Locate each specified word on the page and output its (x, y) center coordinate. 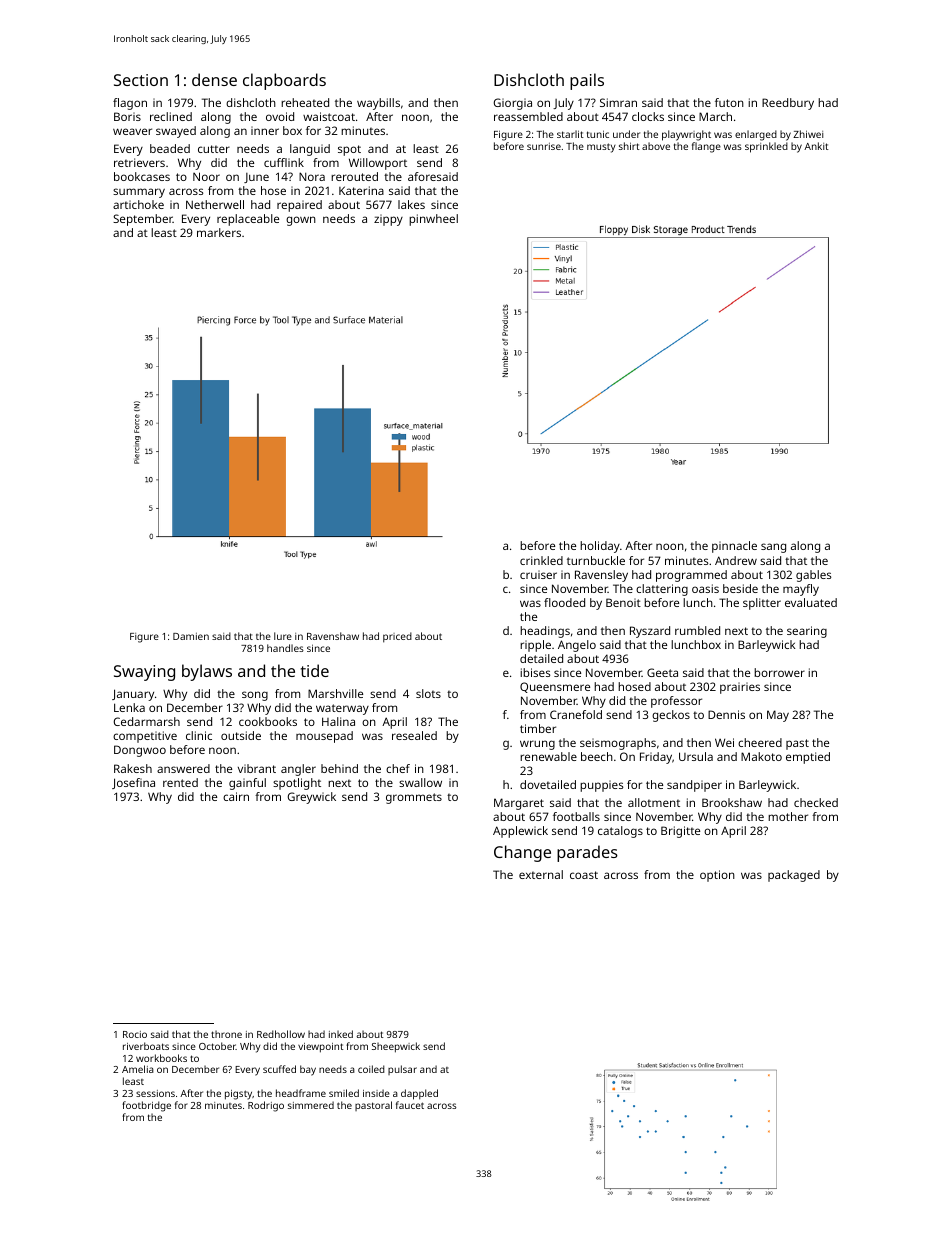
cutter (214, 149)
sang (773, 548)
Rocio (135, 1034)
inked (341, 1034)
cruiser (538, 574)
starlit (570, 134)
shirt (629, 146)
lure (283, 636)
